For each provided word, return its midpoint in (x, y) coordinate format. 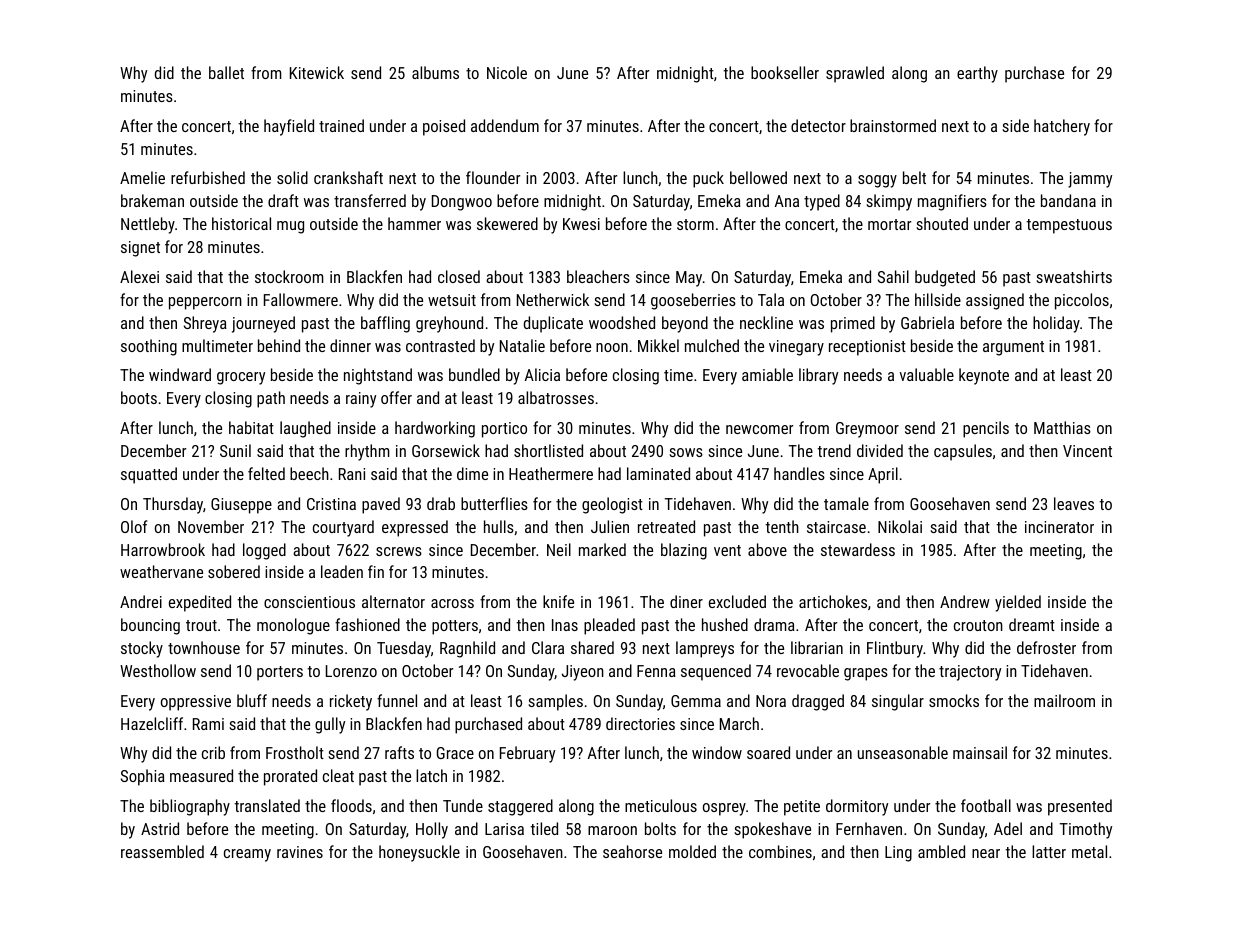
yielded (1018, 603)
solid (292, 177)
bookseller (785, 72)
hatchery (1062, 127)
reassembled (162, 851)
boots (139, 397)
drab (441, 503)
